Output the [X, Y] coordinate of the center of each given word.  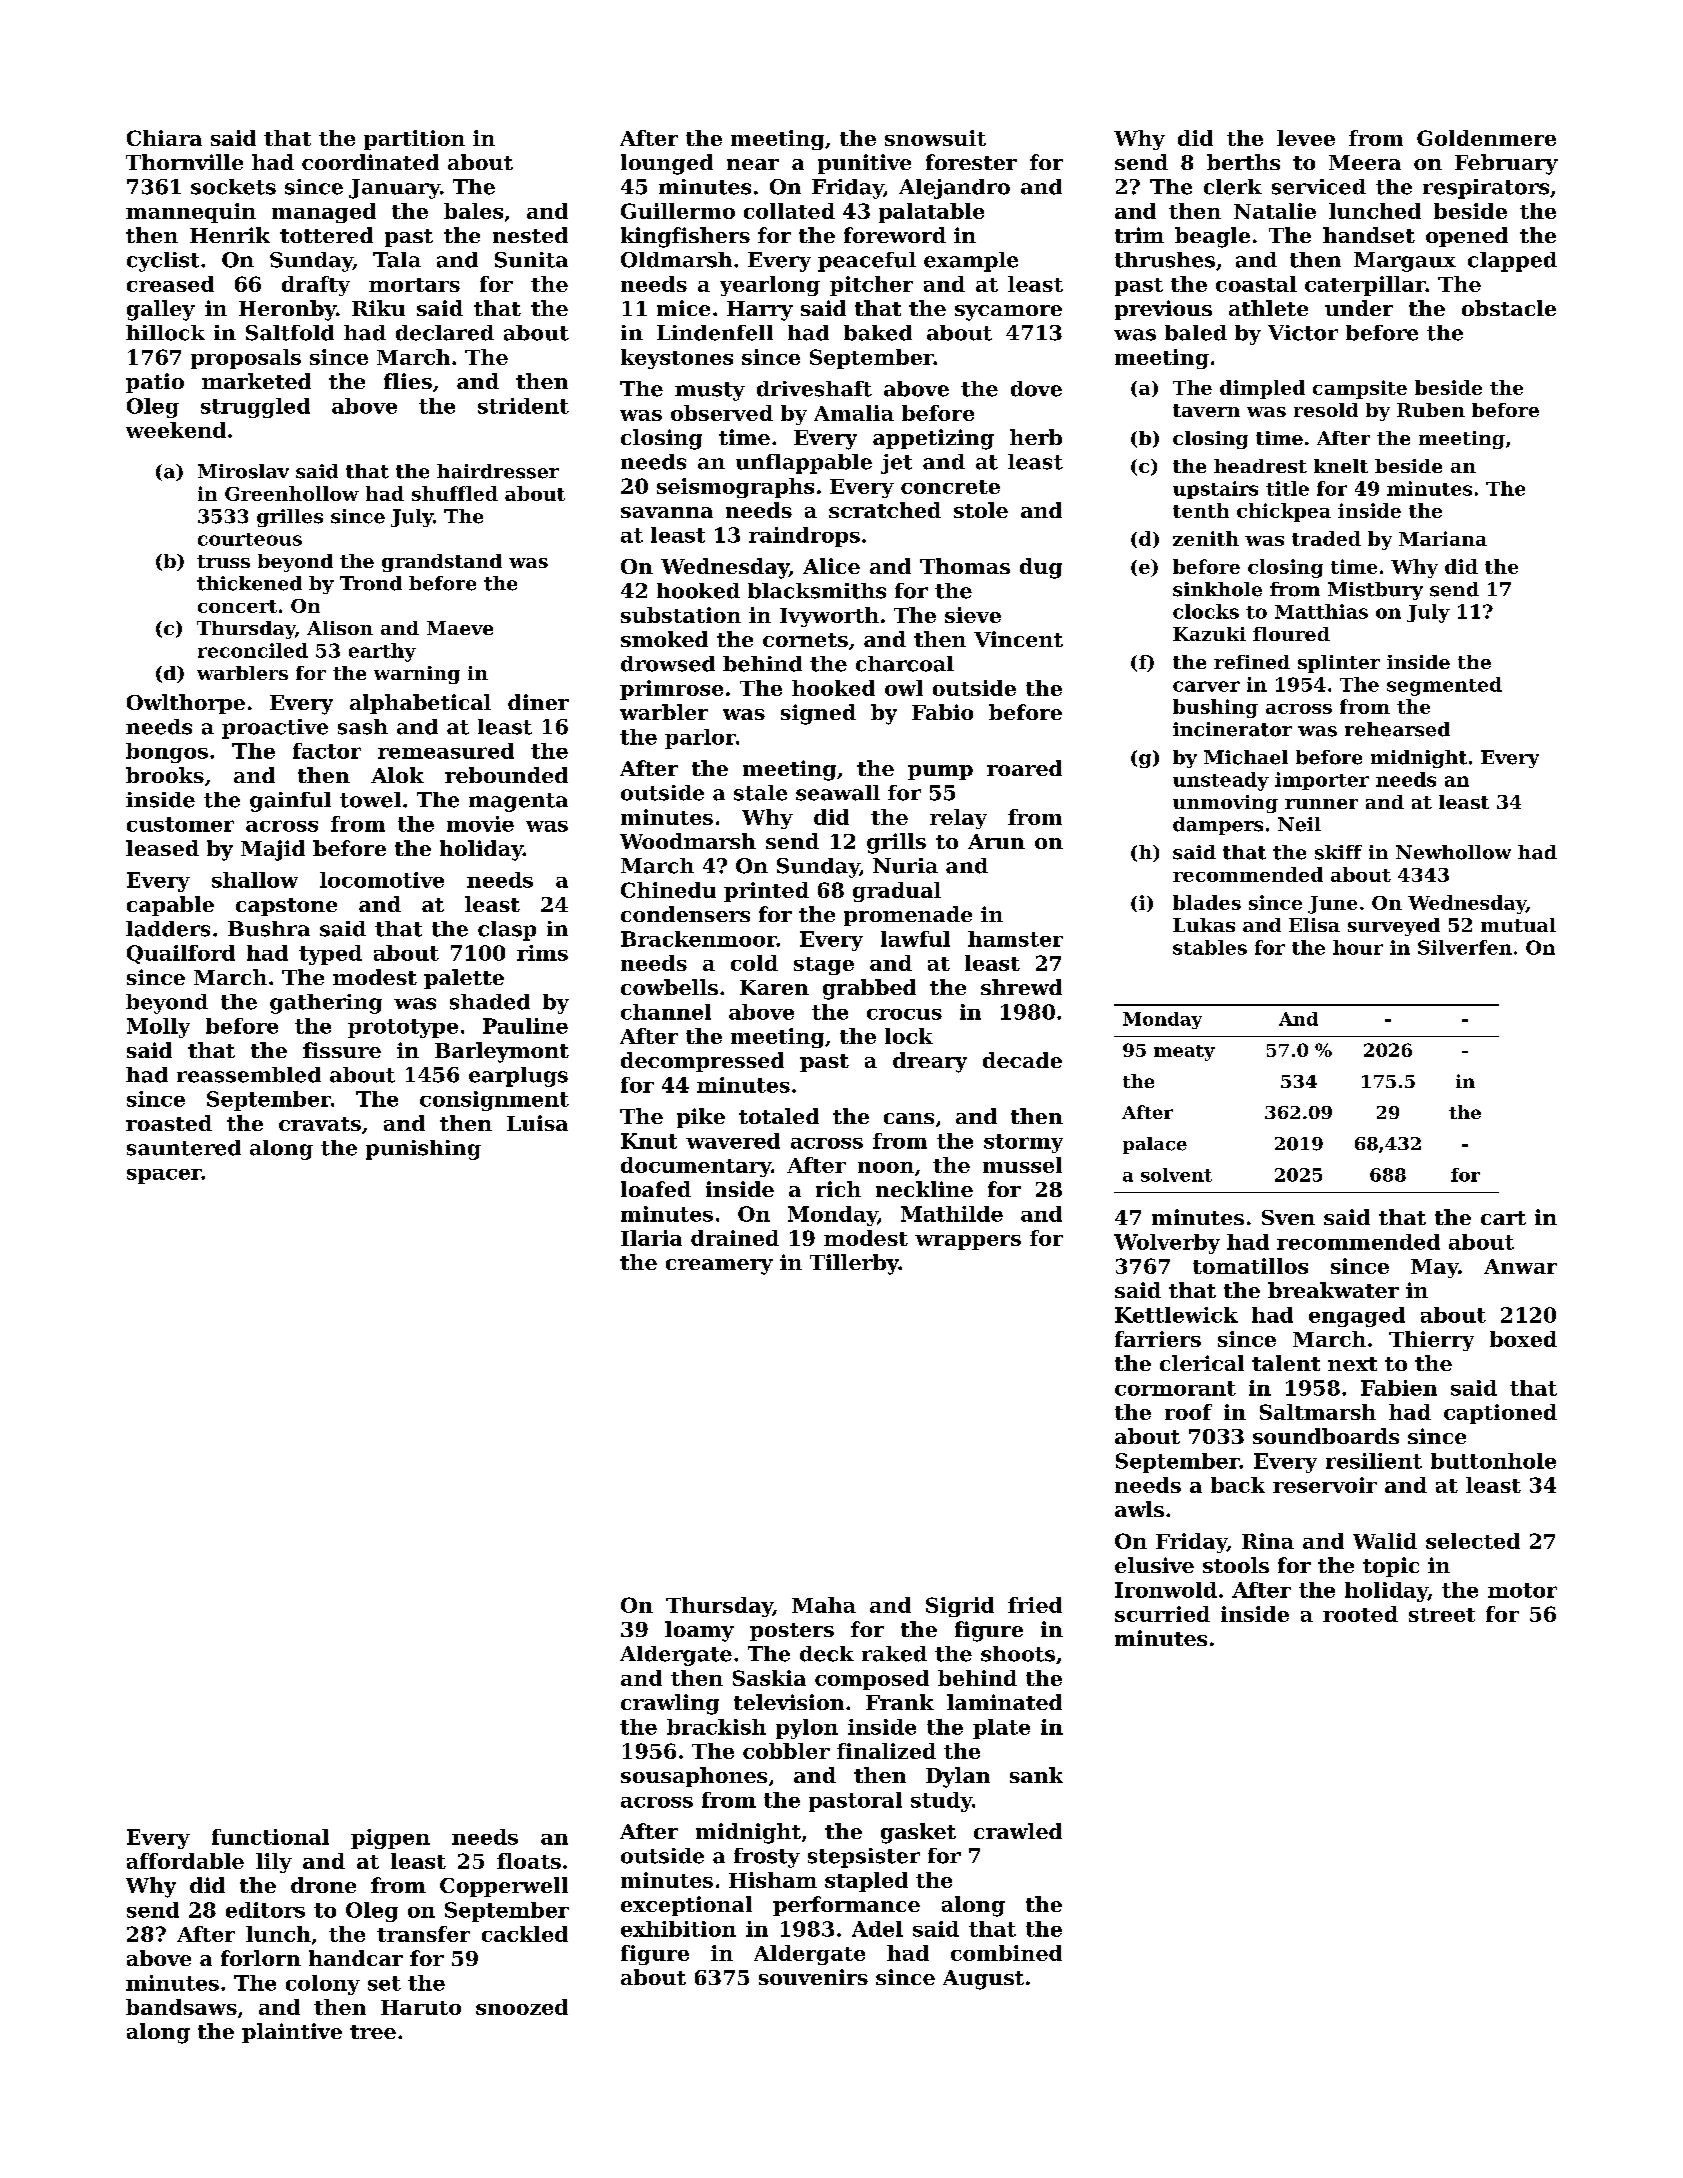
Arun [996, 841]
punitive [864, 164]
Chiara [164, 138]
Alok [397, 775]
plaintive [292, 2033]
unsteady [1221, 781]
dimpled [1262, 389]
